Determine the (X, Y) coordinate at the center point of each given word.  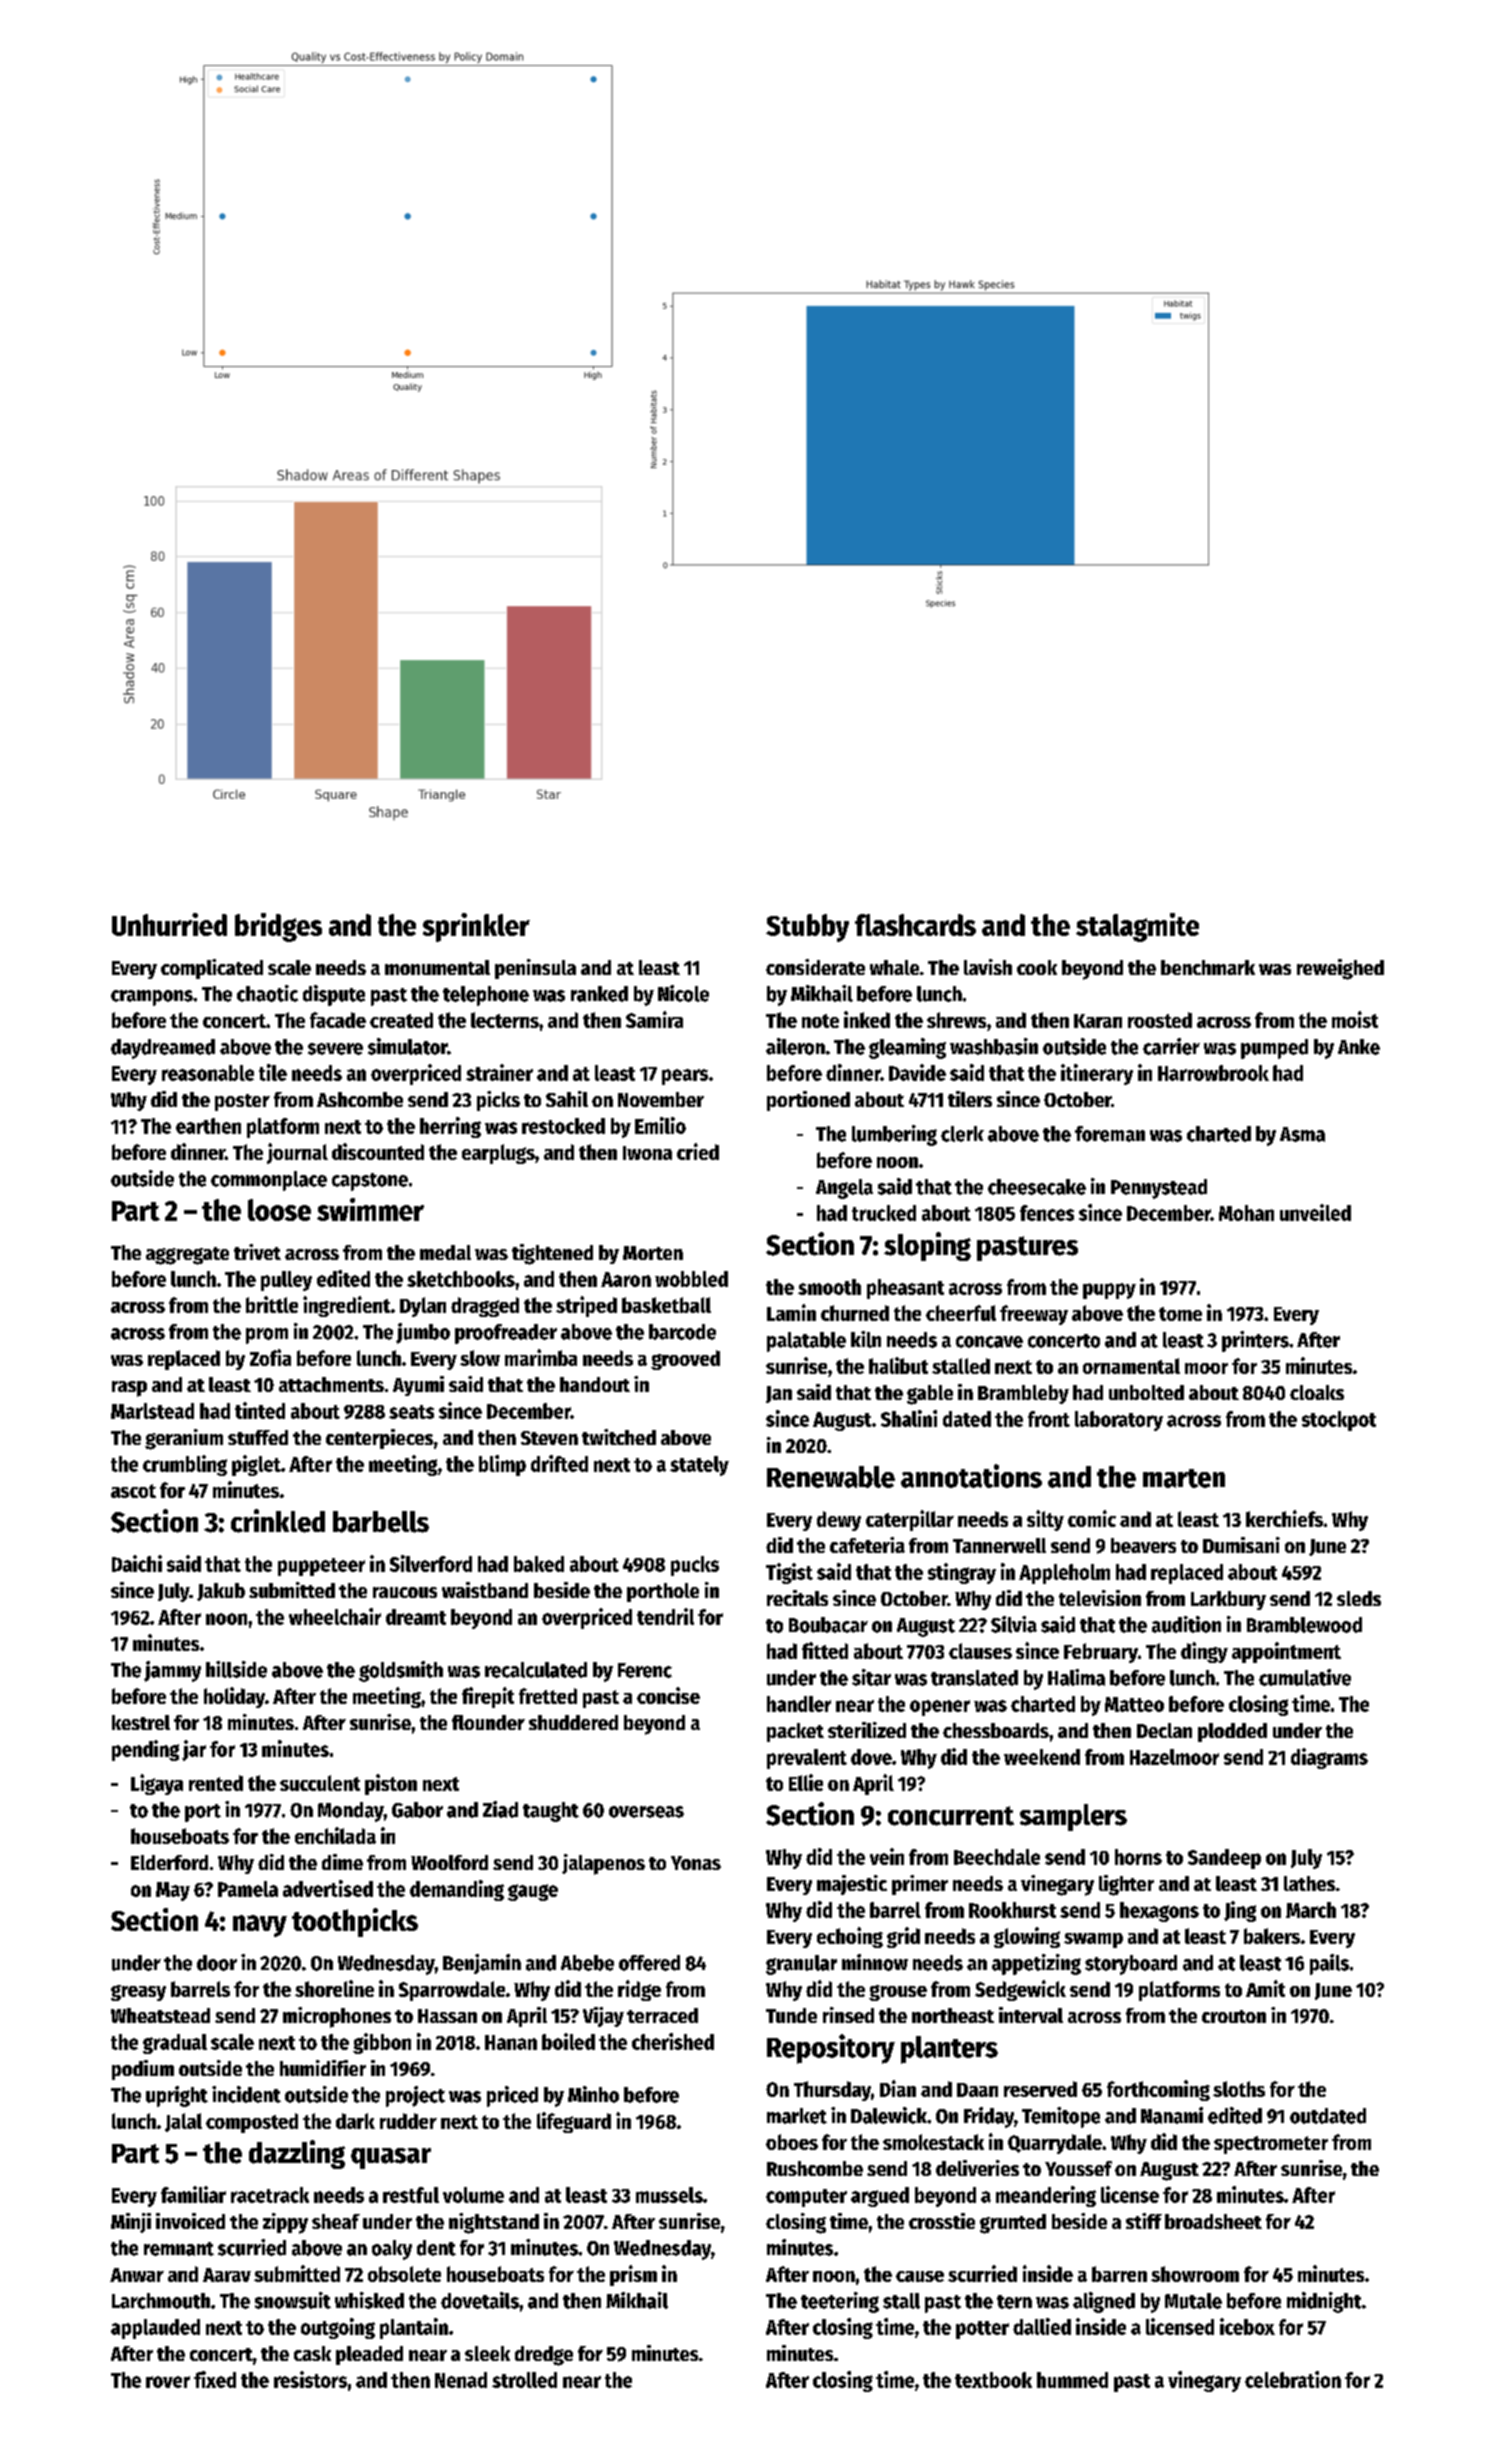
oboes (792, 2142)
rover (168, 2382)
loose (279, 1210)
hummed (1072, 2380)
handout (595, 1384)
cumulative (1305, 1677)
